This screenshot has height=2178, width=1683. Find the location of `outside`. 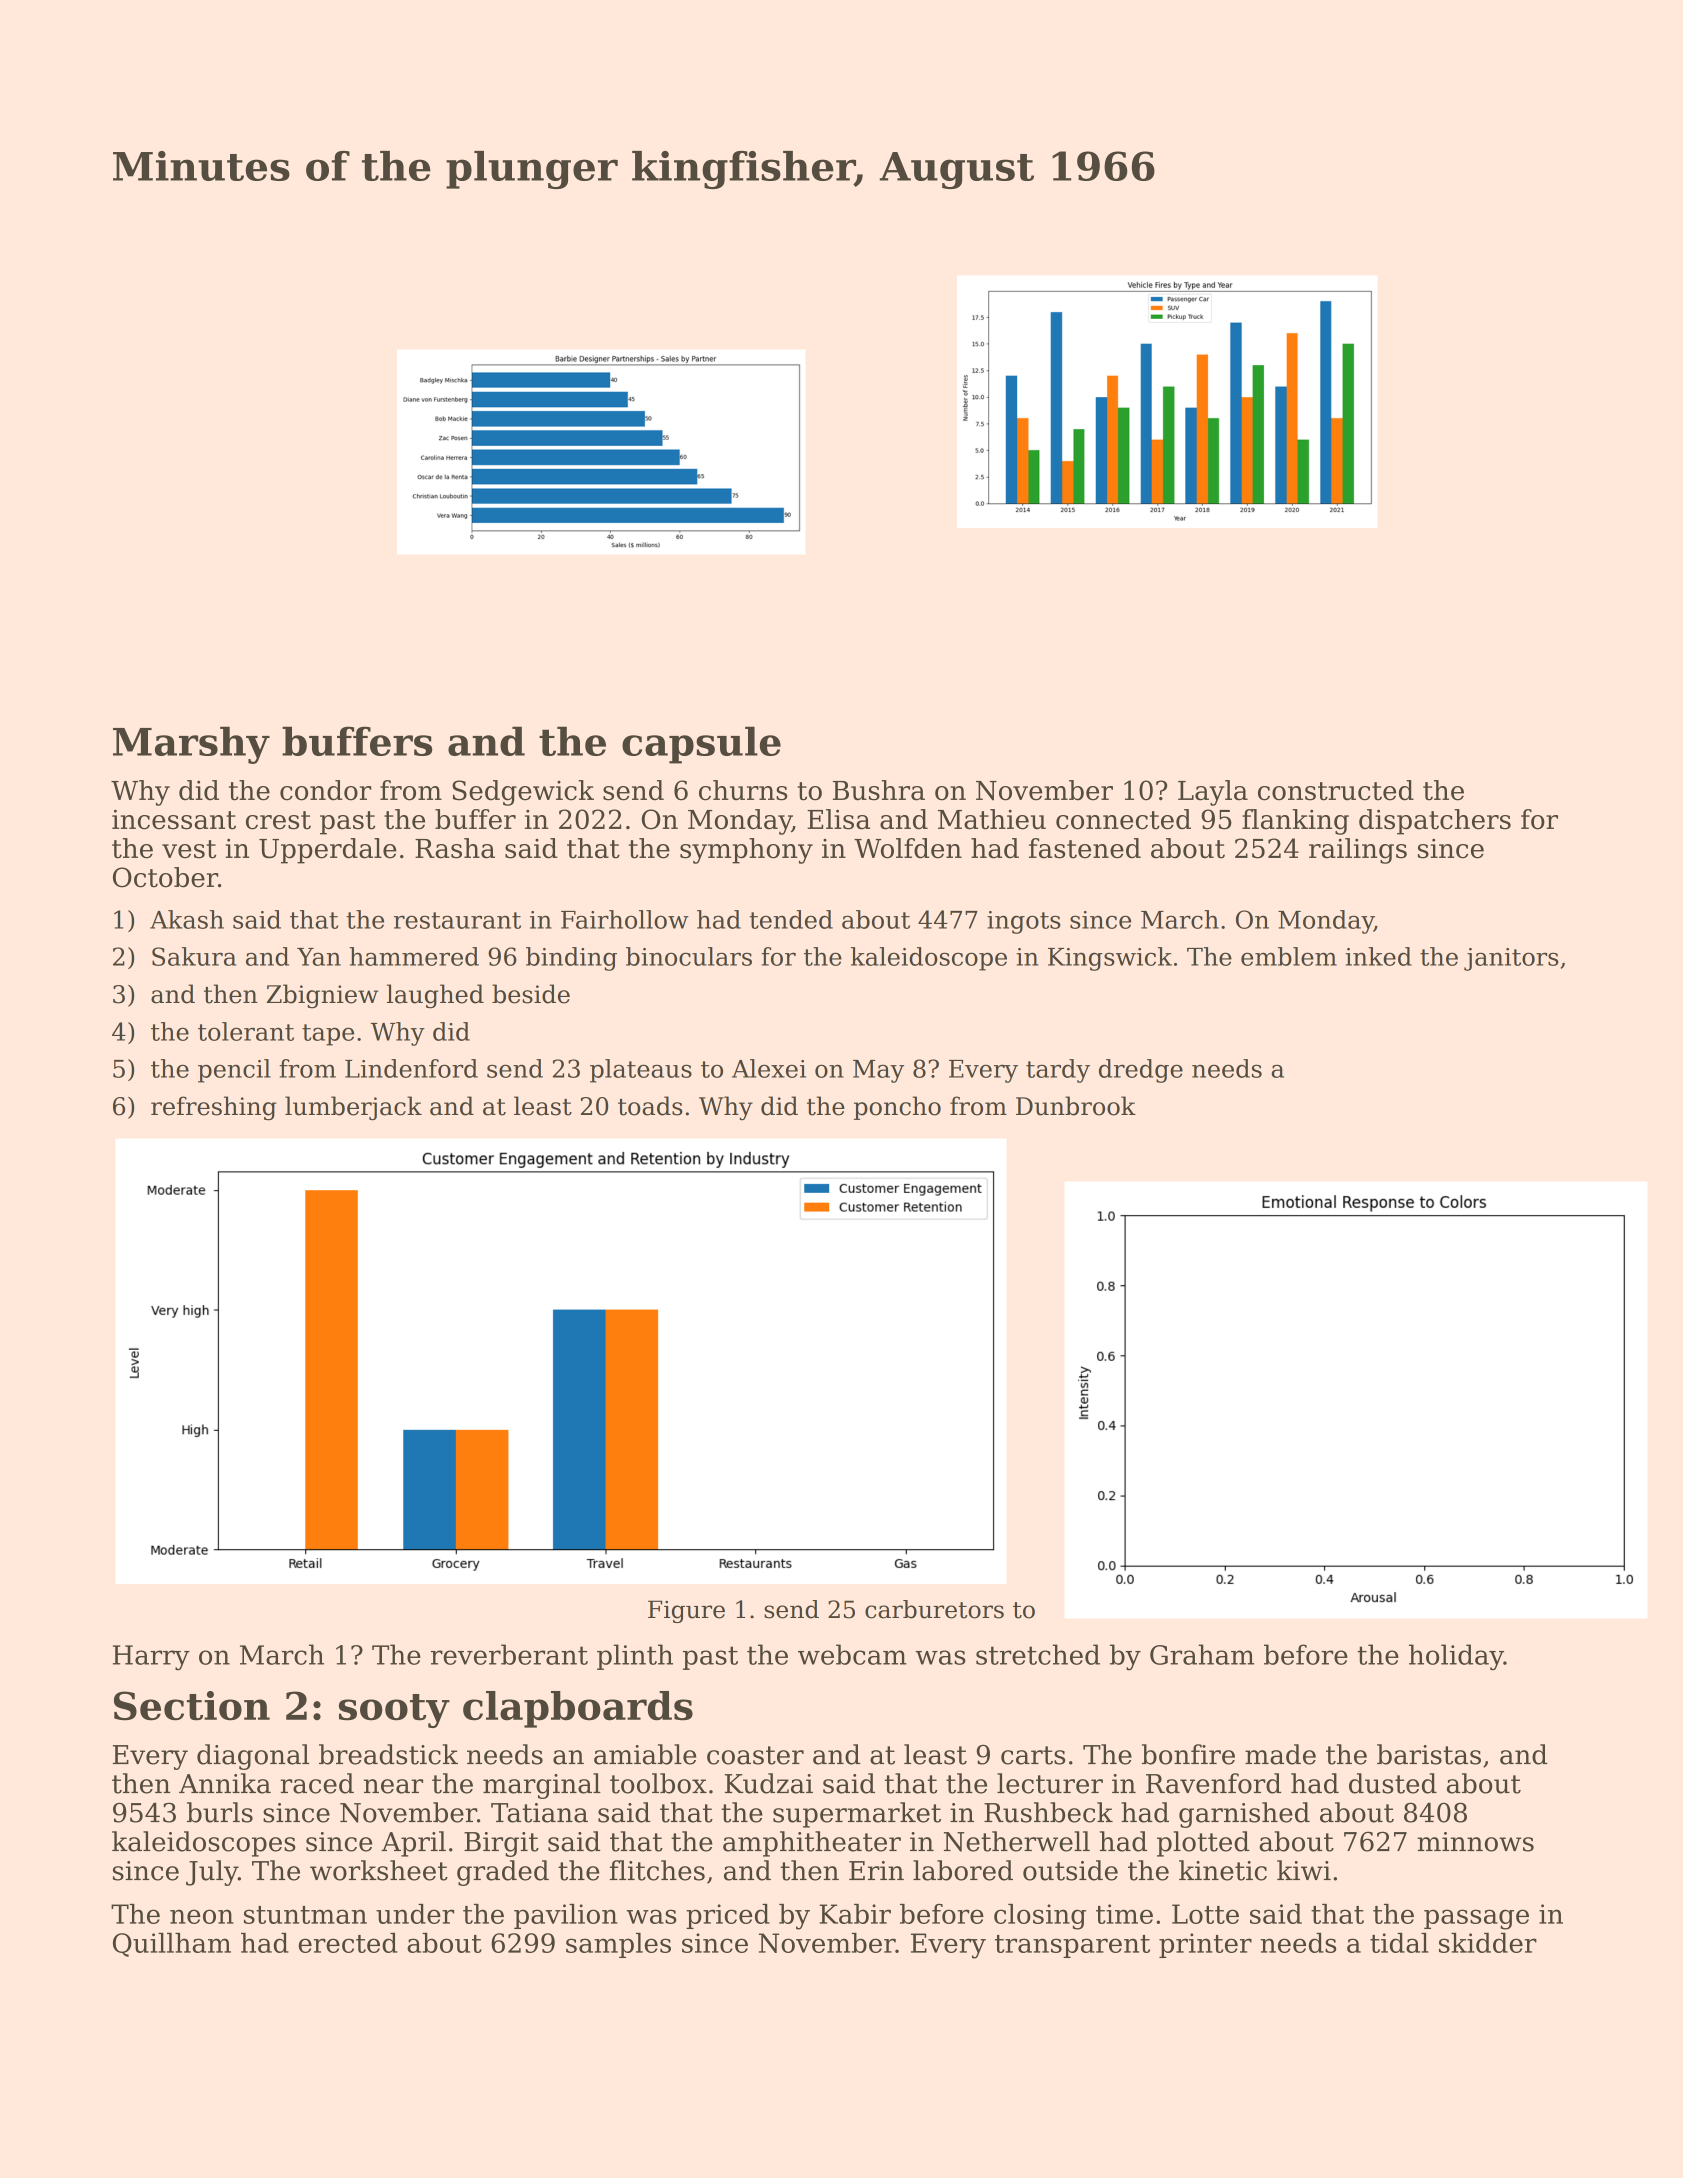

outside is located at coordinates (1070, 1870).
